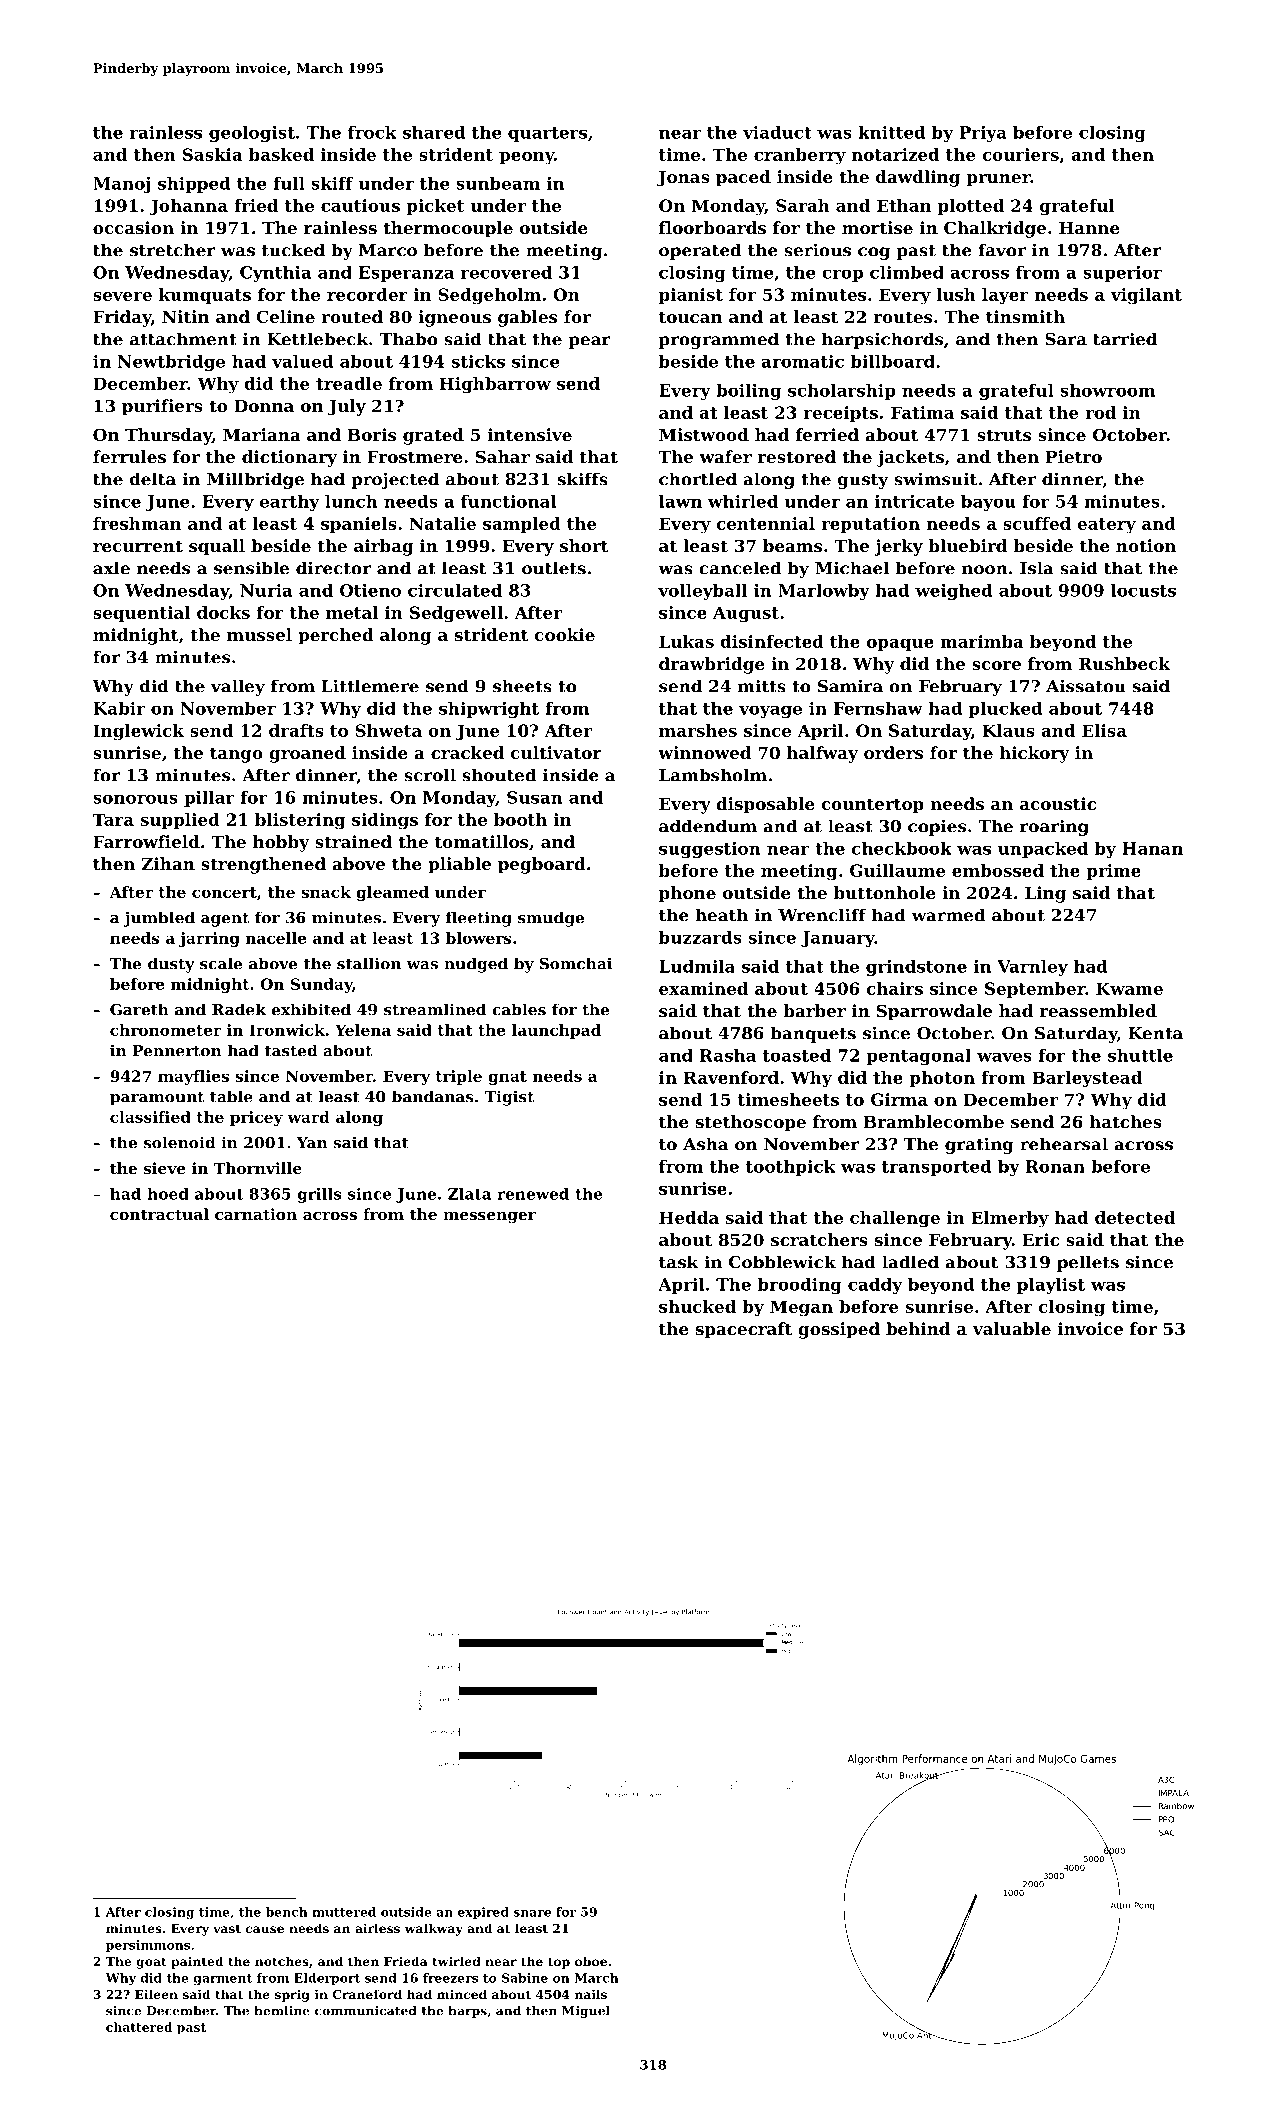 The width and height of the image is (1279, 2107). I want to click on messenger, so click(489, 1218).
